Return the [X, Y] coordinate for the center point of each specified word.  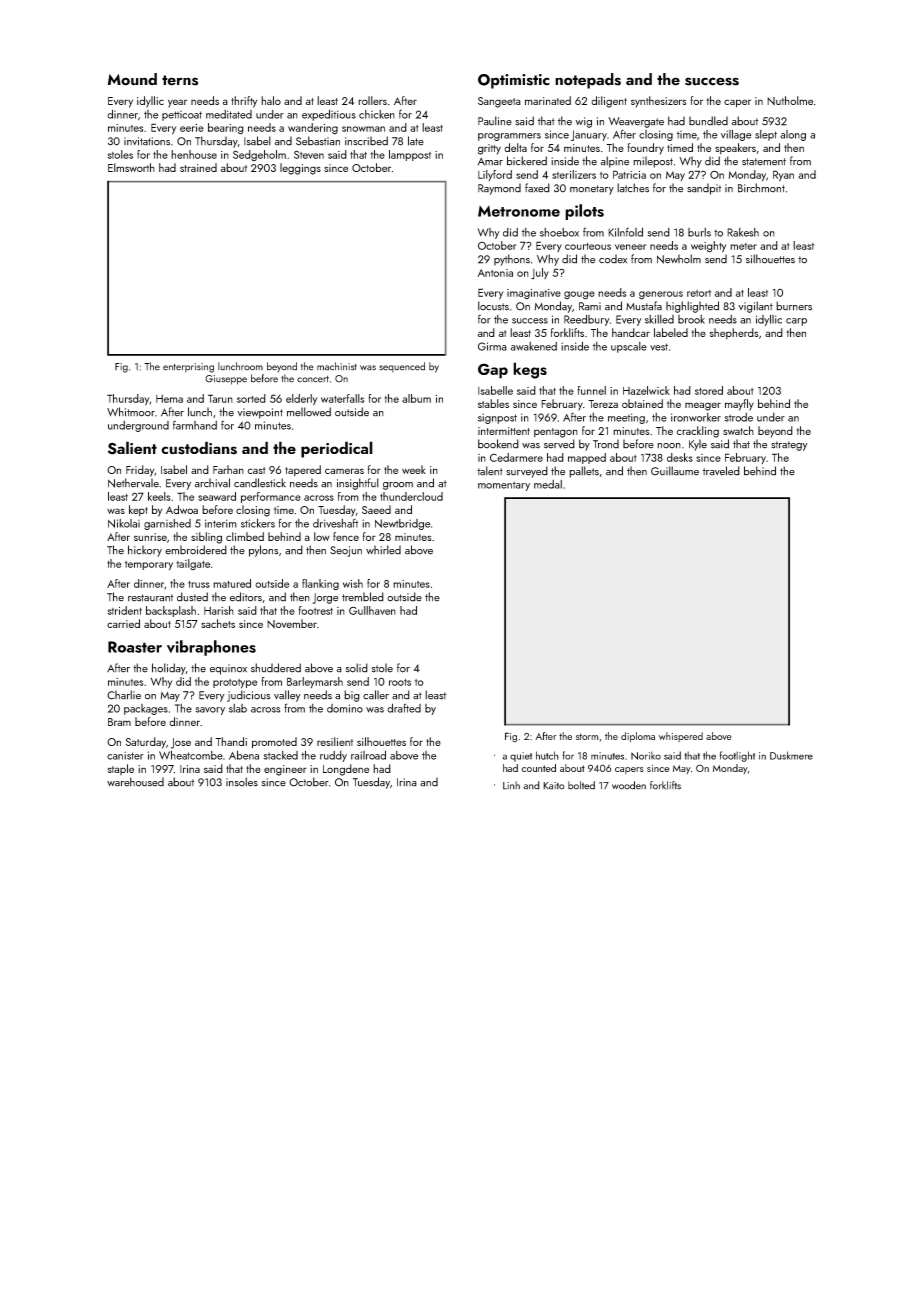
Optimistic [514, 81]
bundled [708, 121]
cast [257, 470]
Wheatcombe [191, 755]
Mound [132, 79]
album [416, 398]
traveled [721, 471]
